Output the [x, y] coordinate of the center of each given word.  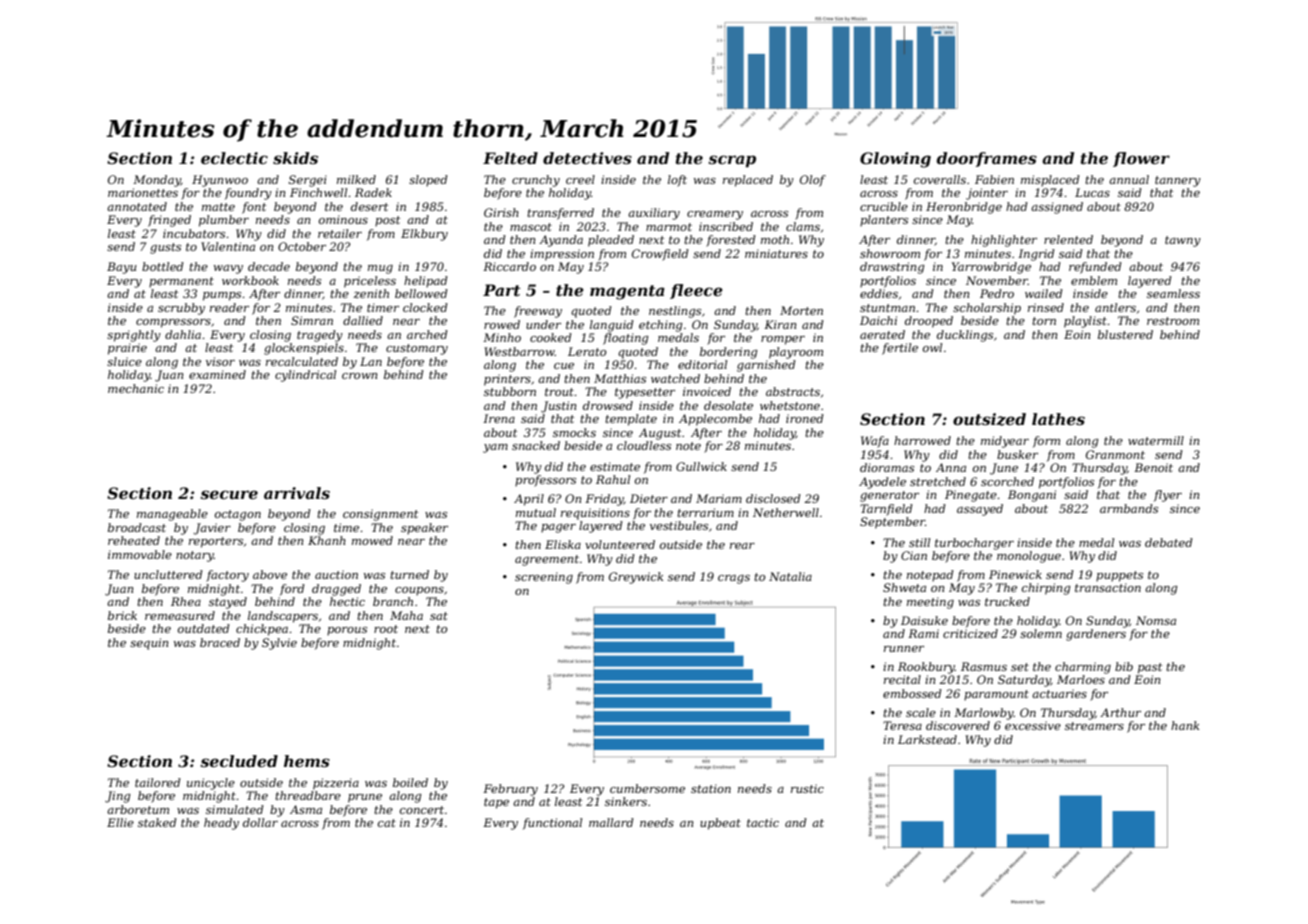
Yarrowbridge [991, 268]
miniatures [776, 253]
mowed [372, 540]
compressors [173, 323]
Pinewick [1015, 574]
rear [742, 546]
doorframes [987, 159]
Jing [118, 797]
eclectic [234, 158]
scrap [732, 161]
